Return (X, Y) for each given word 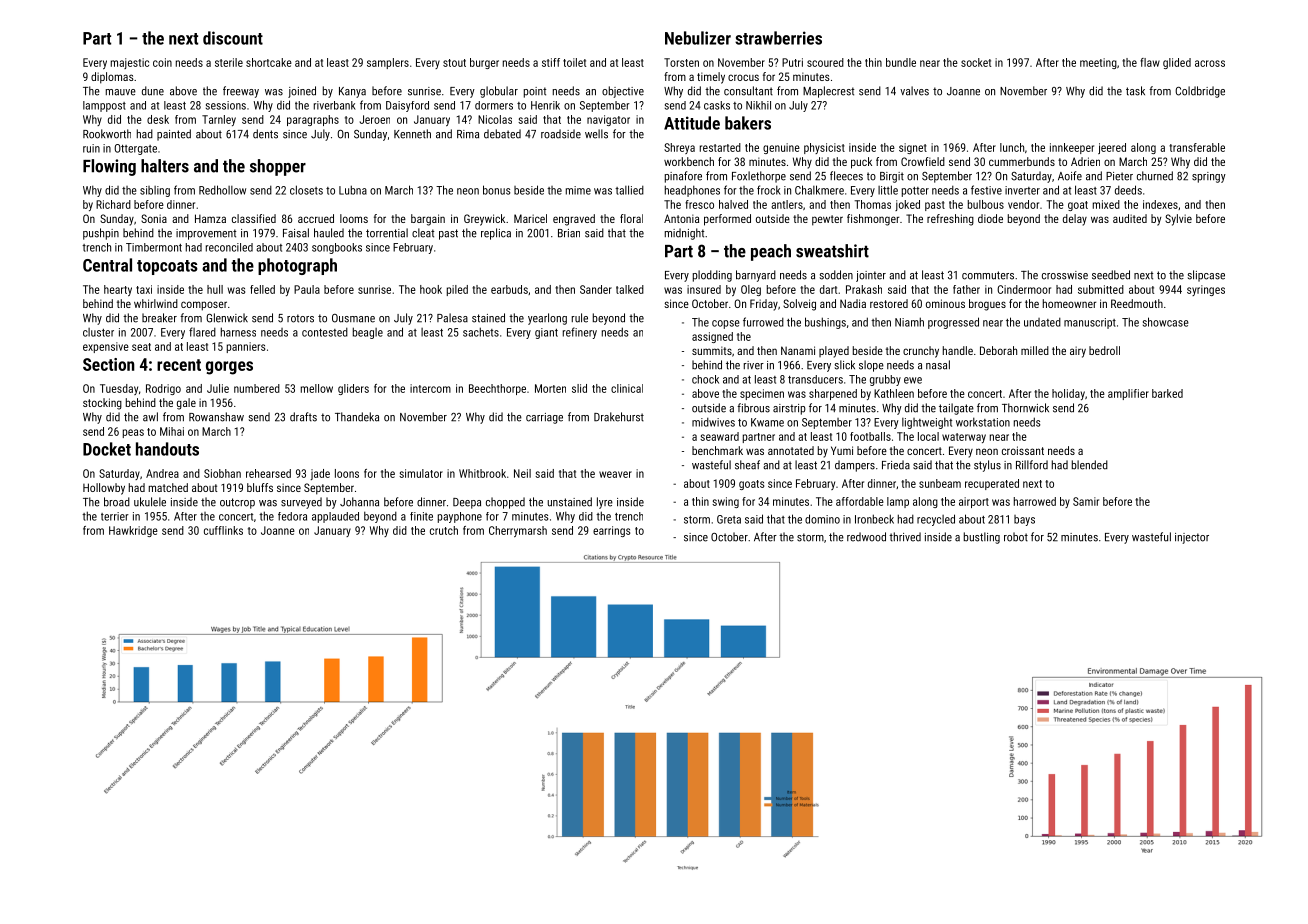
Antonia (681, 218)
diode (990, 218)
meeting (1098, 63)
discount (233, 38)
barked (1167, 393)
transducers (815, 379)
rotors (300, 318)
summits (712, 350)
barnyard (756, 276)
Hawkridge (133, 531)
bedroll (1104, 350)
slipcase (1206, 276)
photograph (297, 266)
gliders (353, 389)
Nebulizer (698, 38)
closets (306, 190)
